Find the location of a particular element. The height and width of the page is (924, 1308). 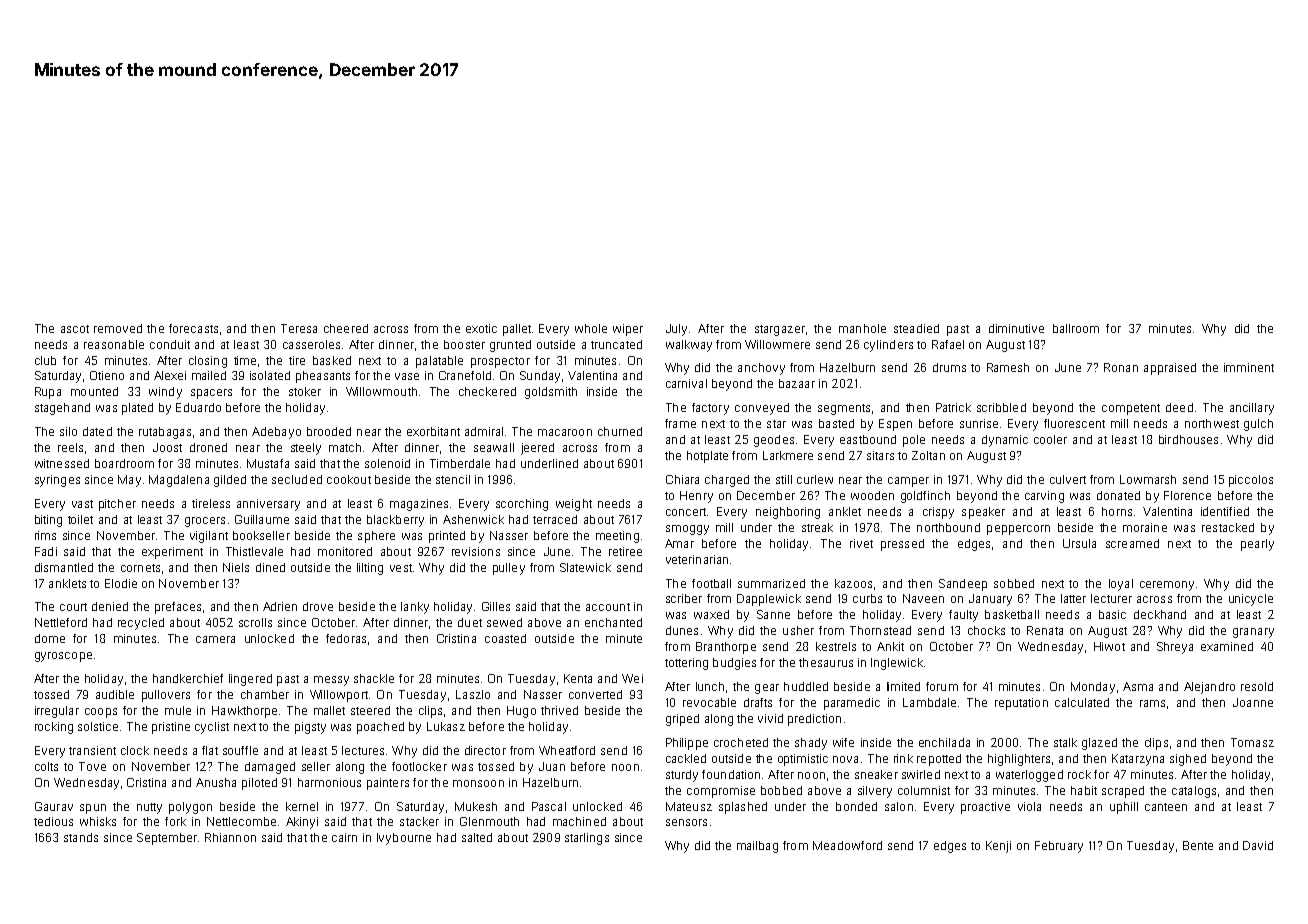

conveyed is located at coordinates (762, 409).
